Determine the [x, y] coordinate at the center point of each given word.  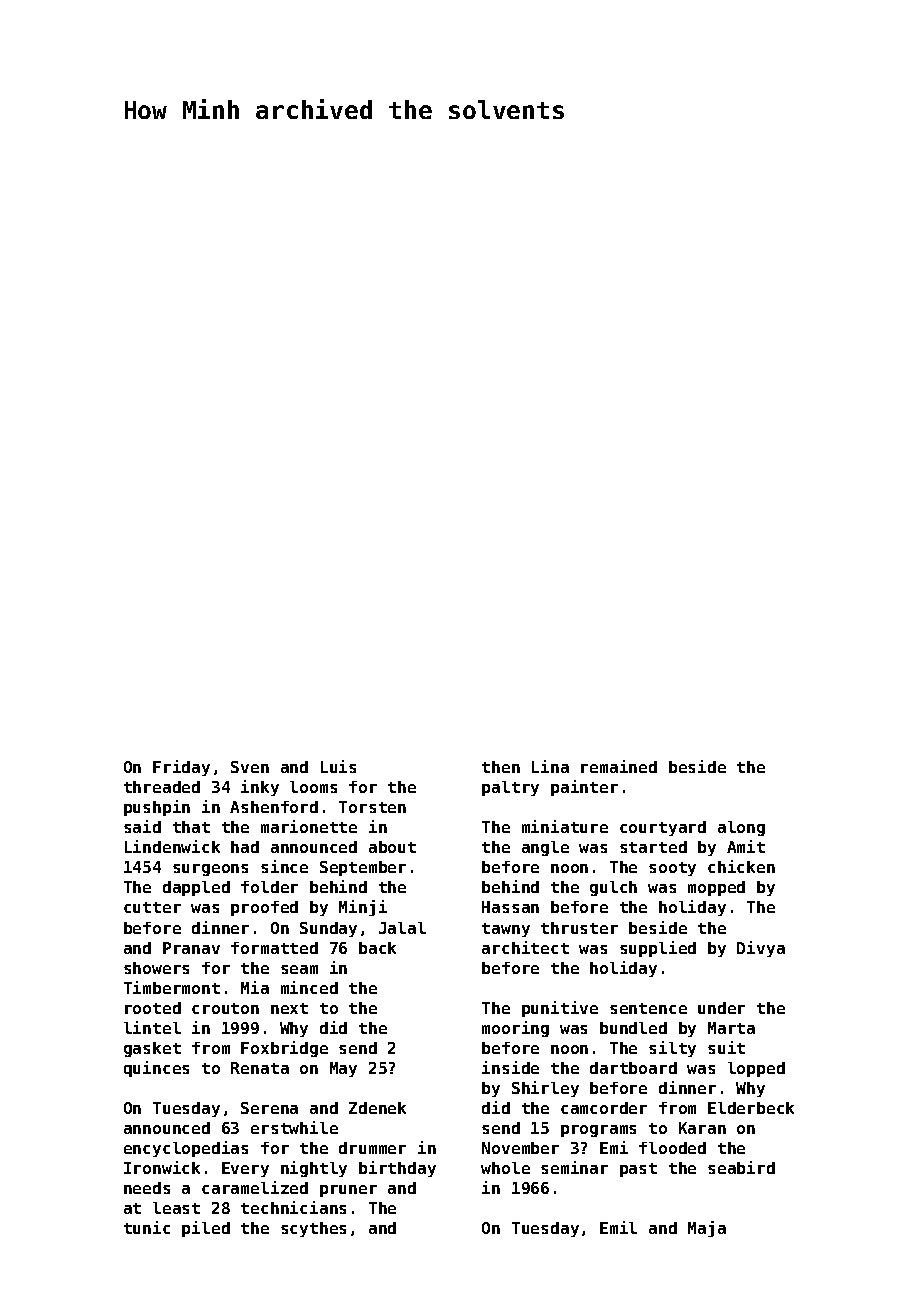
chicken [741, 866]
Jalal [402, 928]
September [363, 868]
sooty [672, 869]
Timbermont [172, 987]
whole [505, 1168]
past [638, 1170]
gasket [152, 1049]
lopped [756, 1069]
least [176, 1208]
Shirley [545, 1089]
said [142, 826]
